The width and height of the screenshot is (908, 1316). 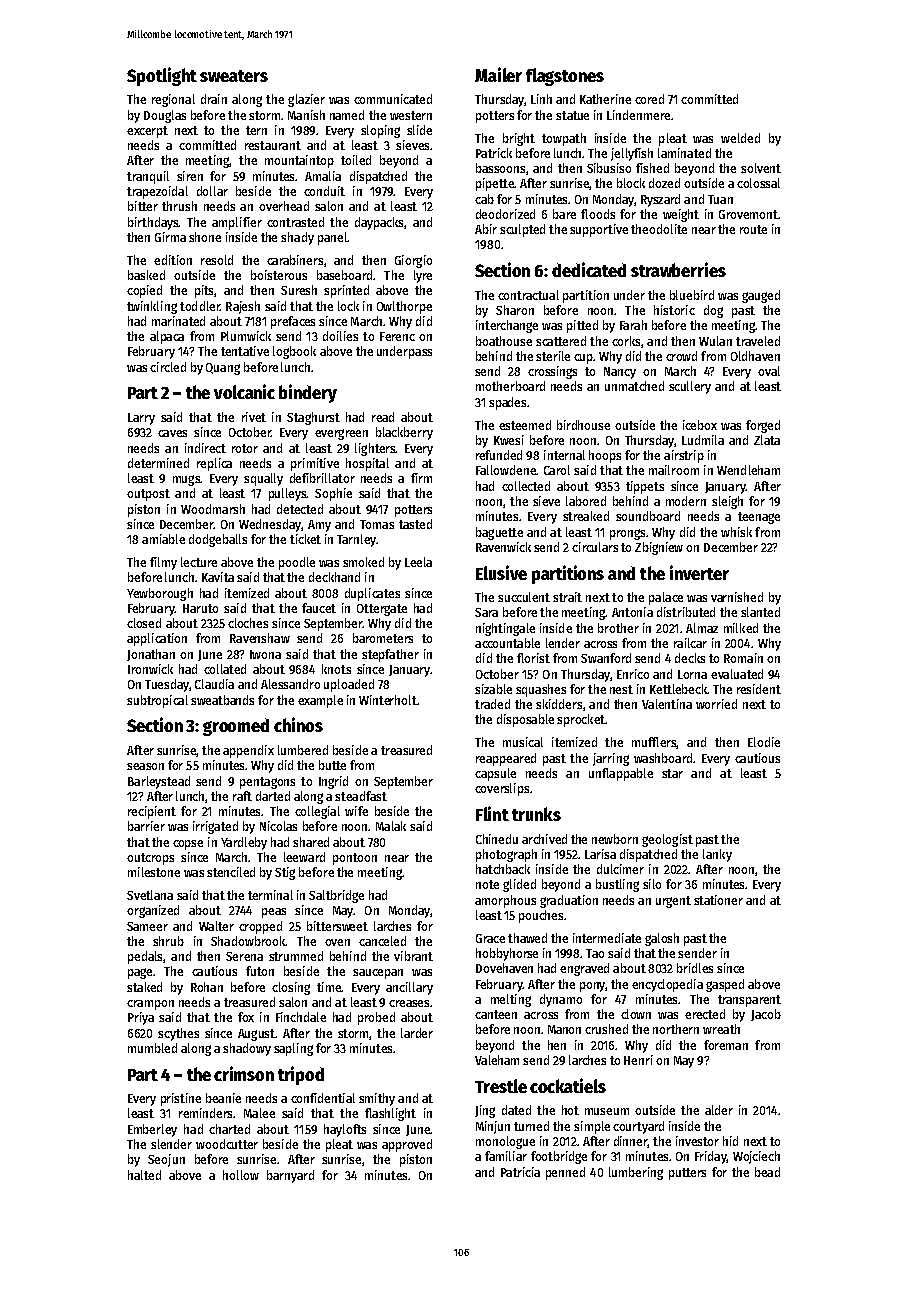 I want to click on communicated, so click(x=393, y=99).
